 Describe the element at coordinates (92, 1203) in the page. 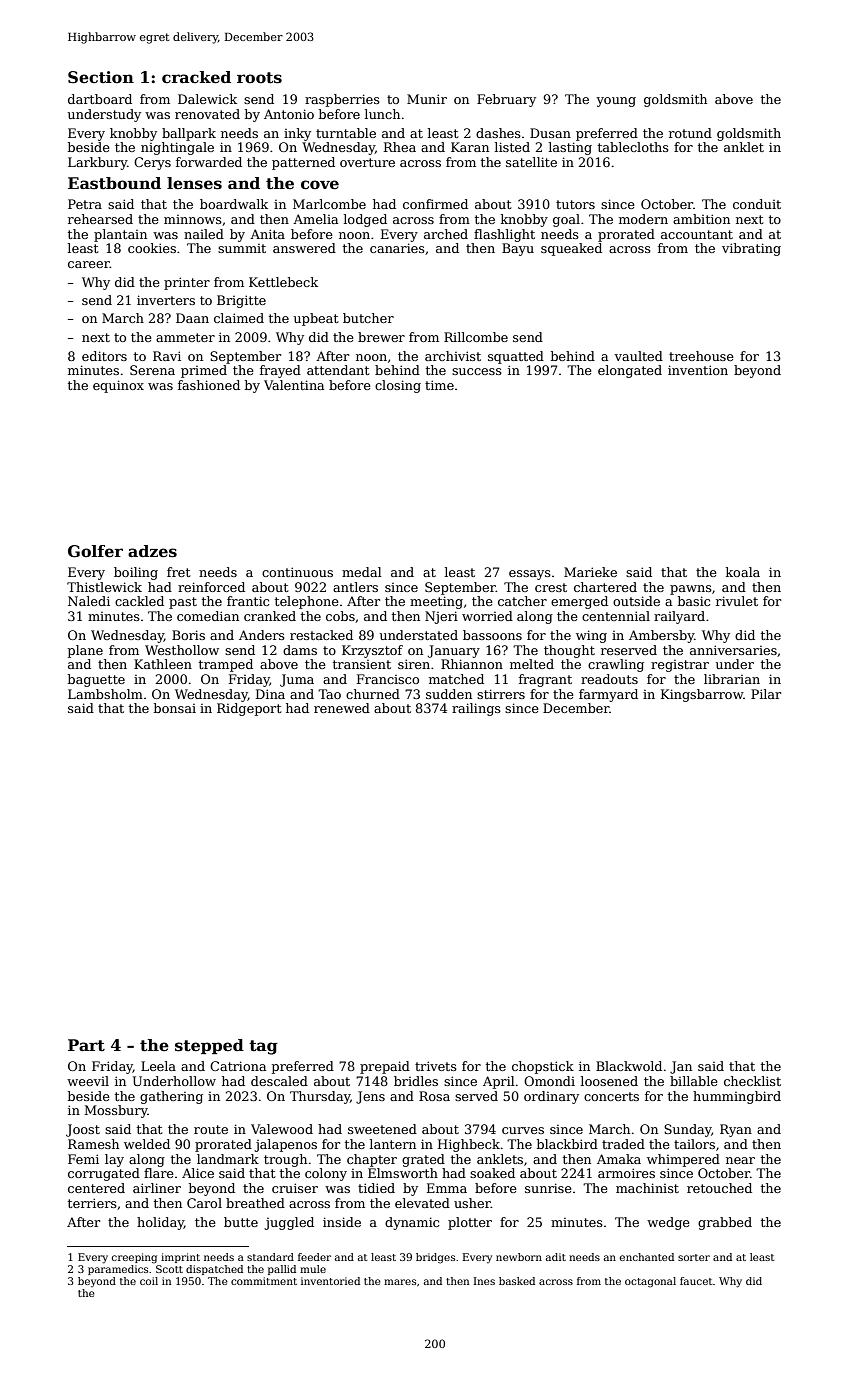

I see `terriers` at that location.
